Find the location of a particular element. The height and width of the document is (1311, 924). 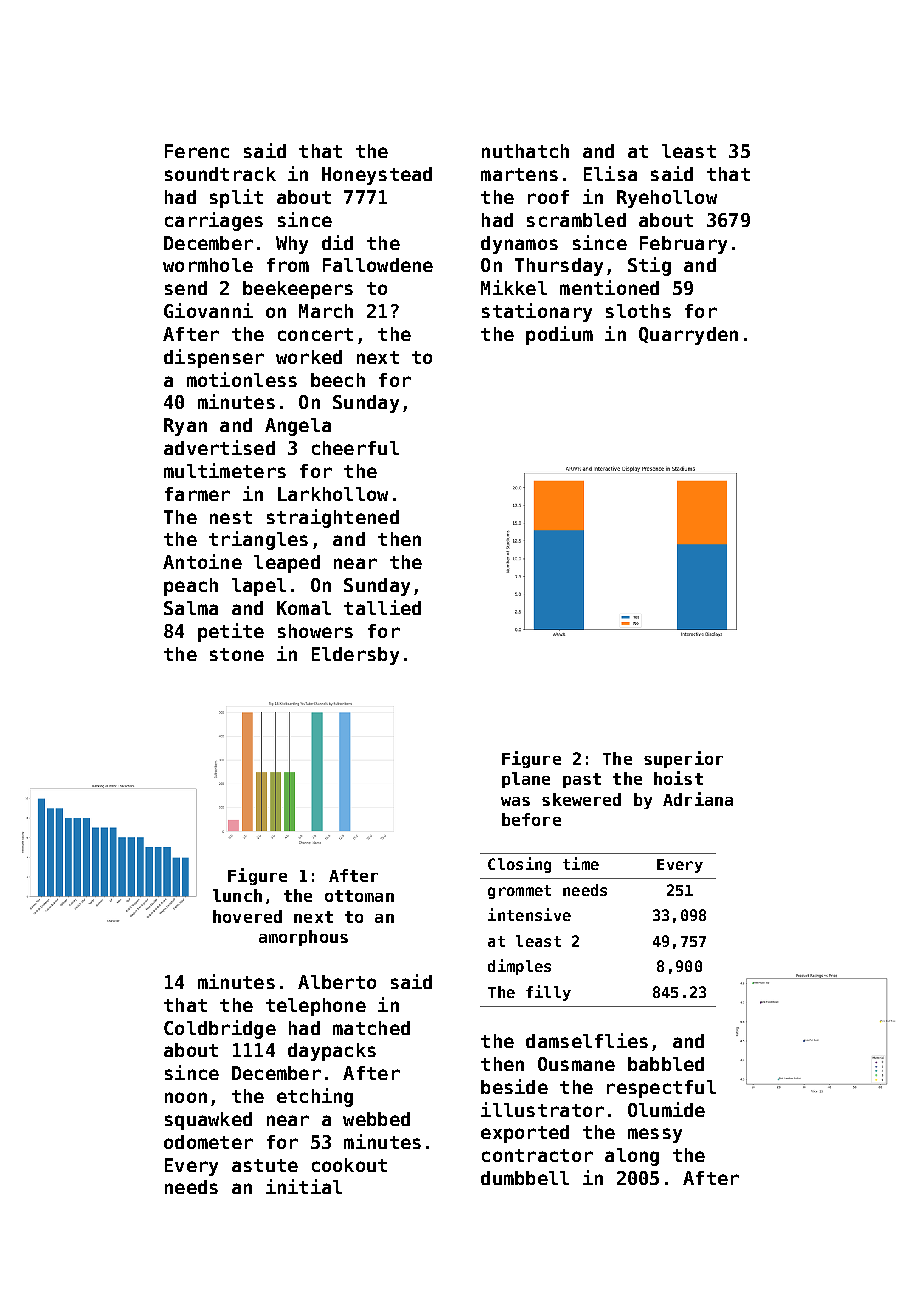

Fallowdene is located at coordinates (378, 265).
